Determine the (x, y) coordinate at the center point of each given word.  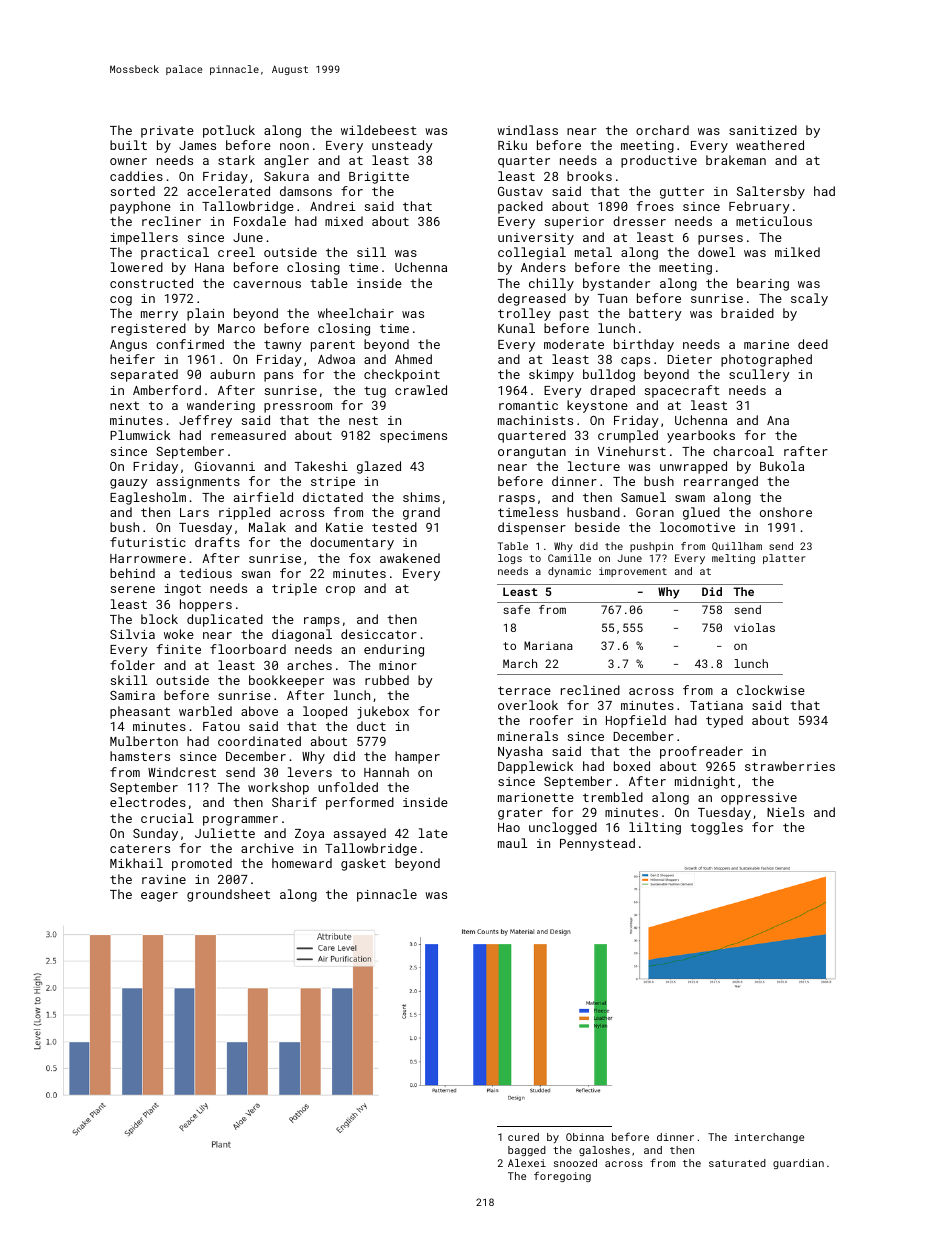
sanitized (763, 130)
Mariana (548, 645)
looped (325, 712)
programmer (240, 821)
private (167, 132)
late (433, 833)
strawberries (790, 766)
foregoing (562, 1176)
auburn (232, 374)
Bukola (782, 466)
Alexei (527, 1163)
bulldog (609, 375)
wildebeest (379, 130)
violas (754, 627)
